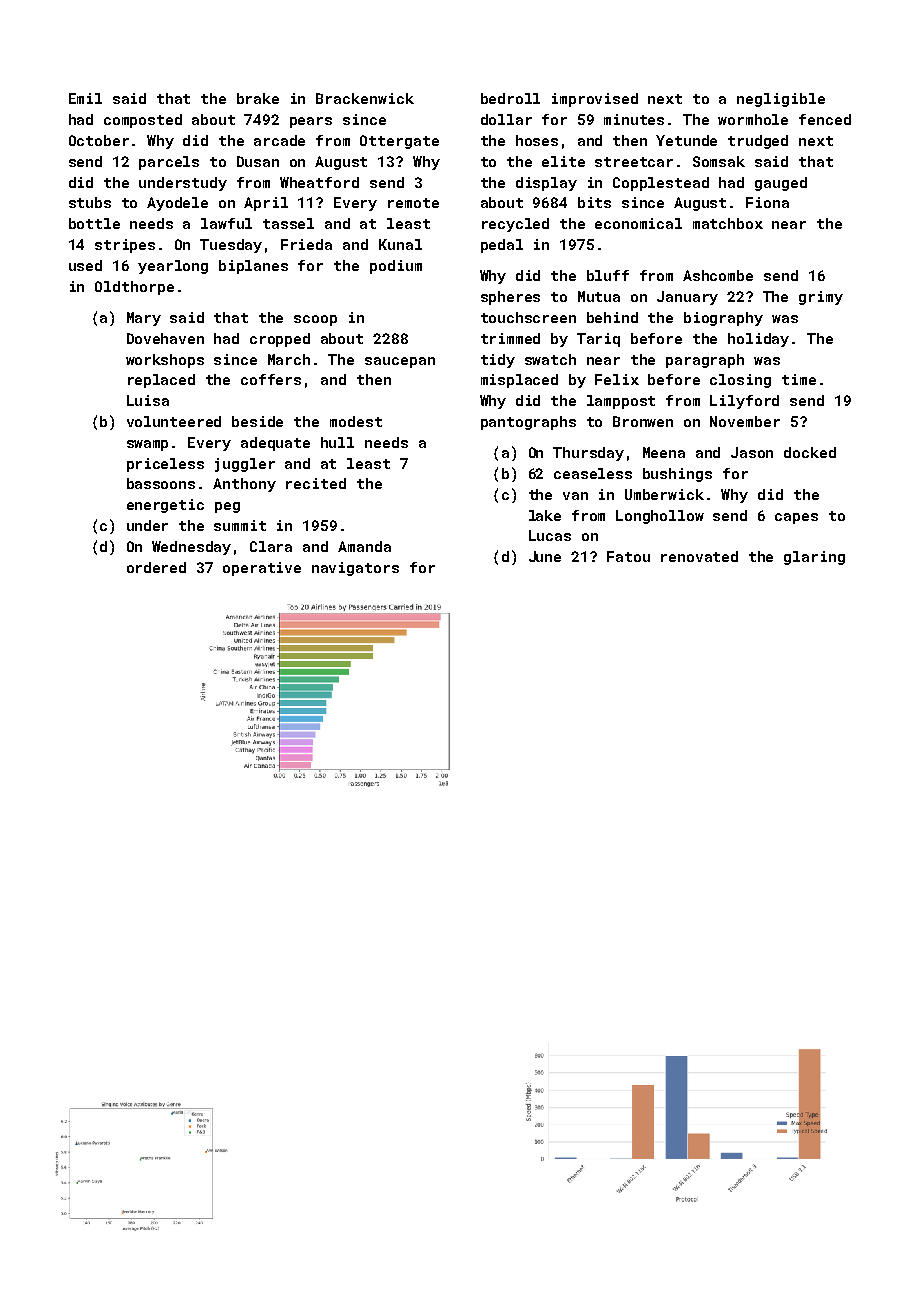  I want to click on brake, so click(258, 98).
